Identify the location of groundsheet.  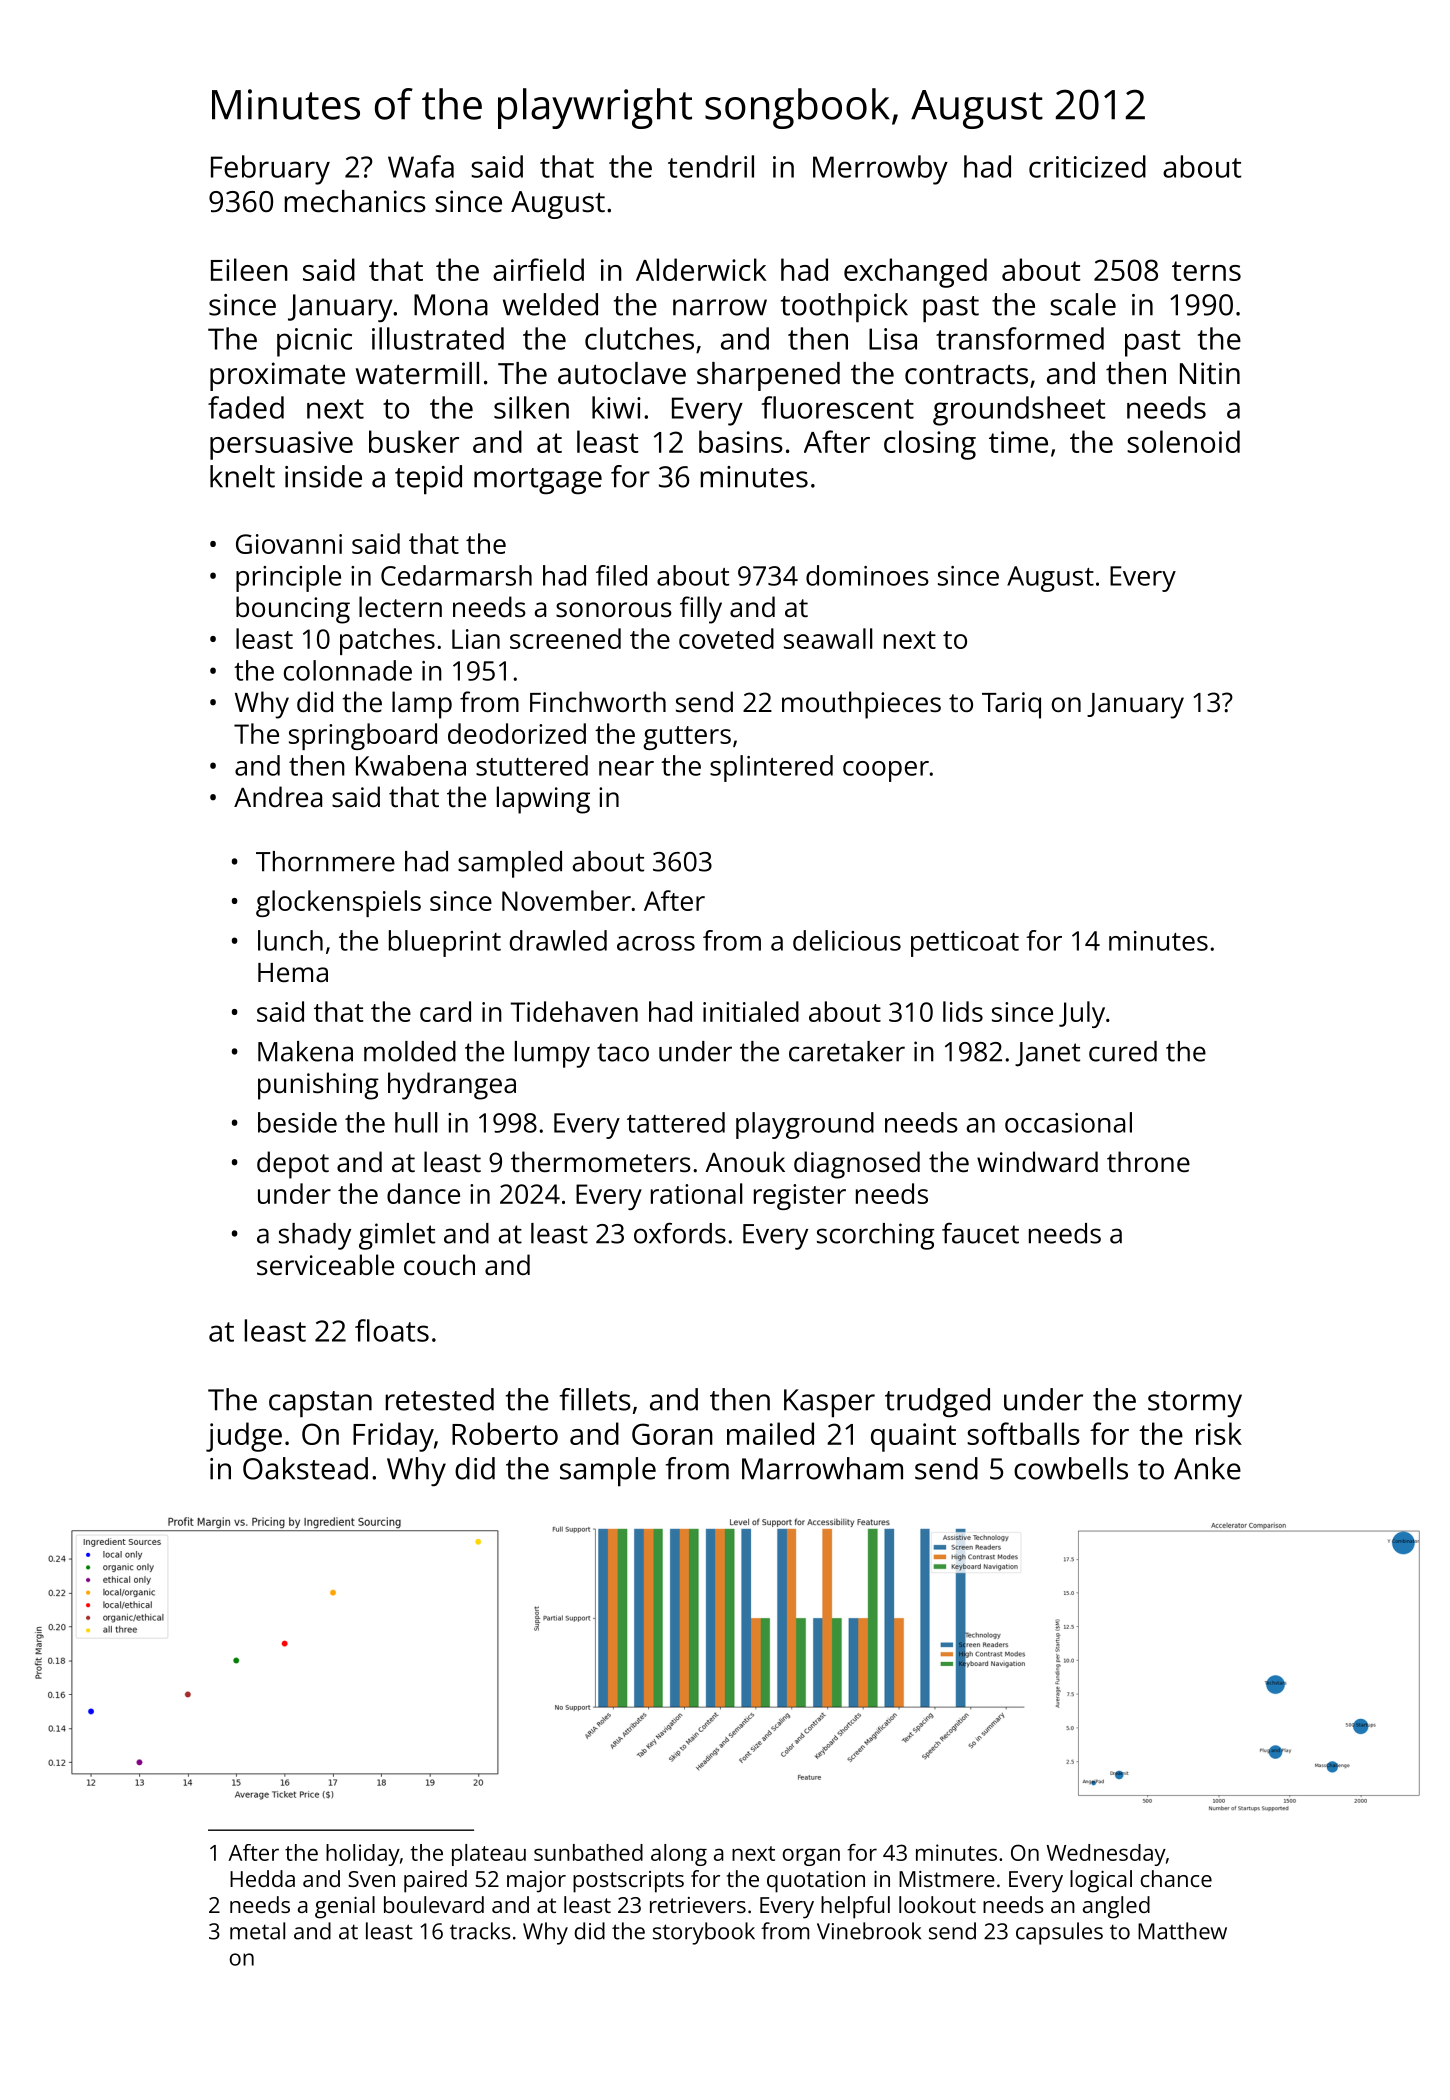
(1019, 411).
